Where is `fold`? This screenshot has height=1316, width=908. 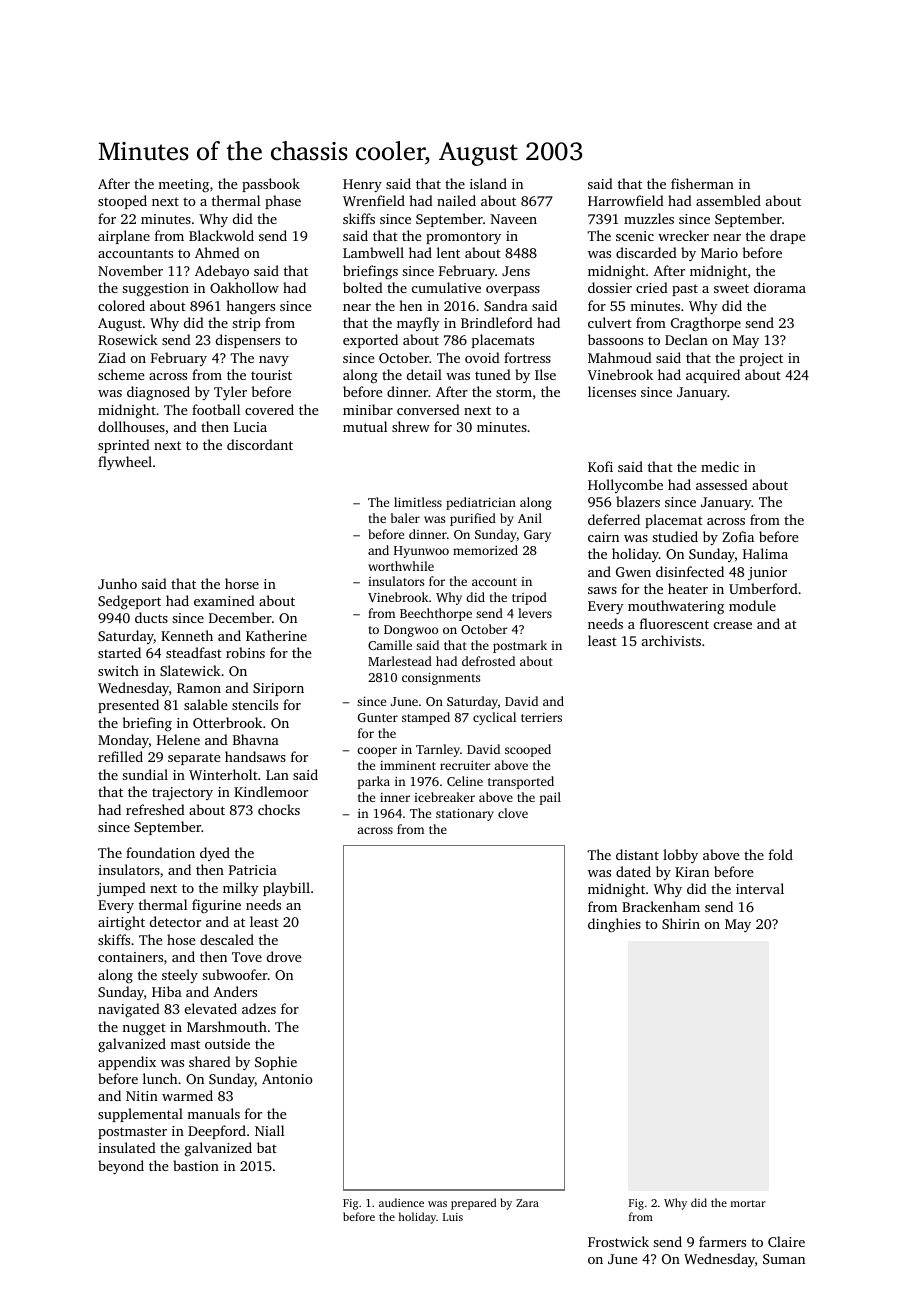
fold is located at coordinates (781, 854).
